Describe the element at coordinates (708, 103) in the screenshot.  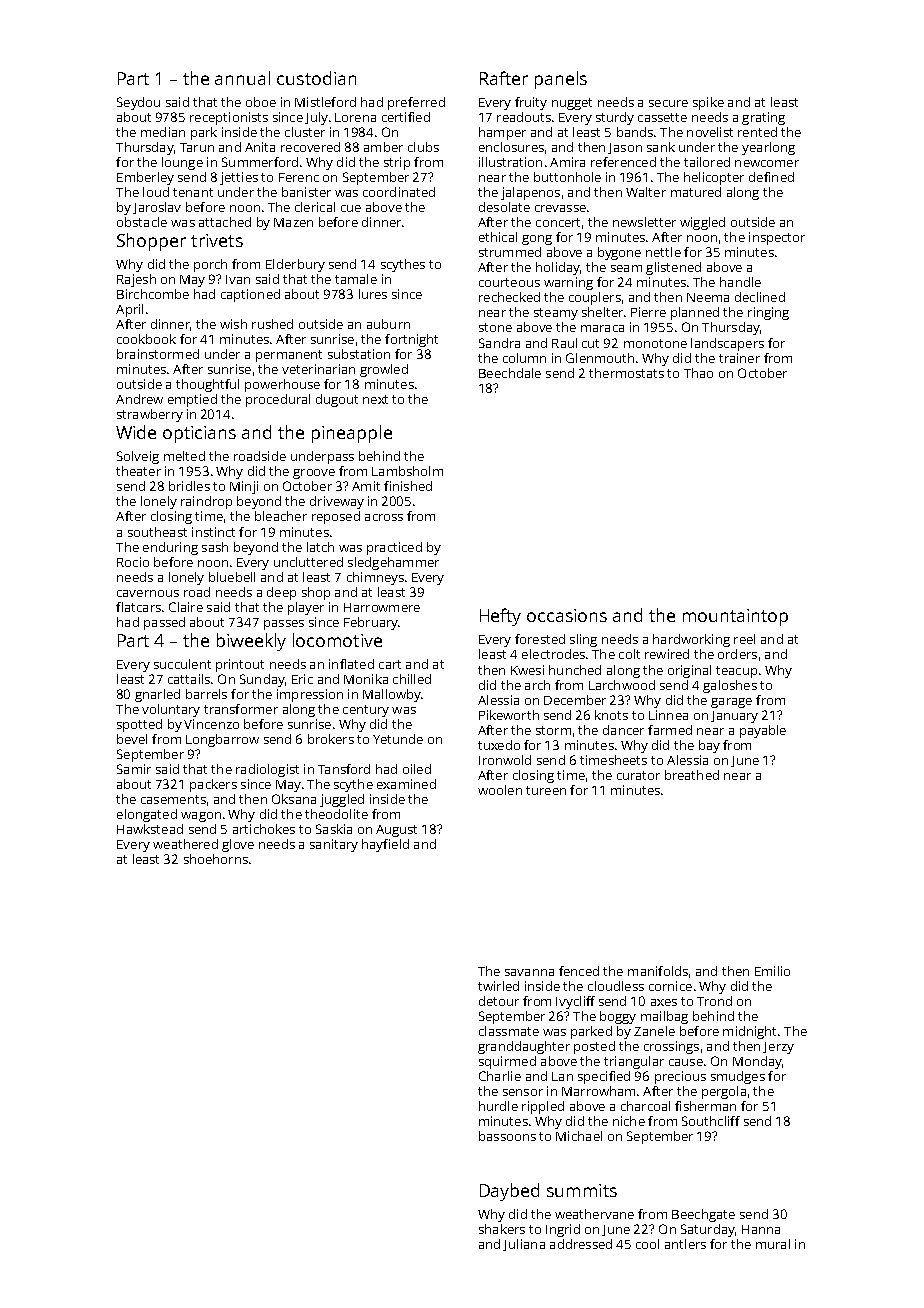
I see `spike` at that location.
